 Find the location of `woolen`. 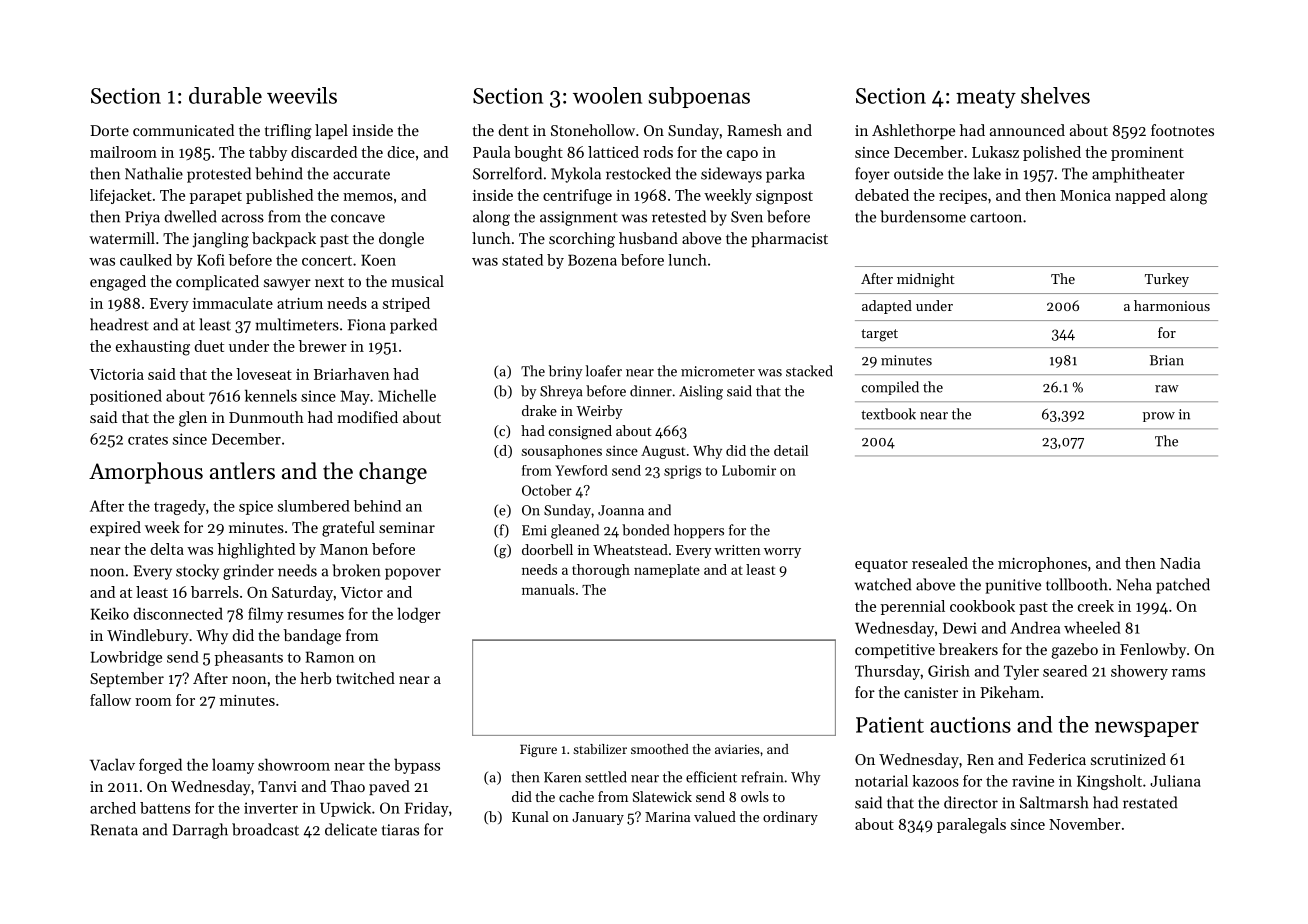

woolen is located at coordinates (607, 95).
